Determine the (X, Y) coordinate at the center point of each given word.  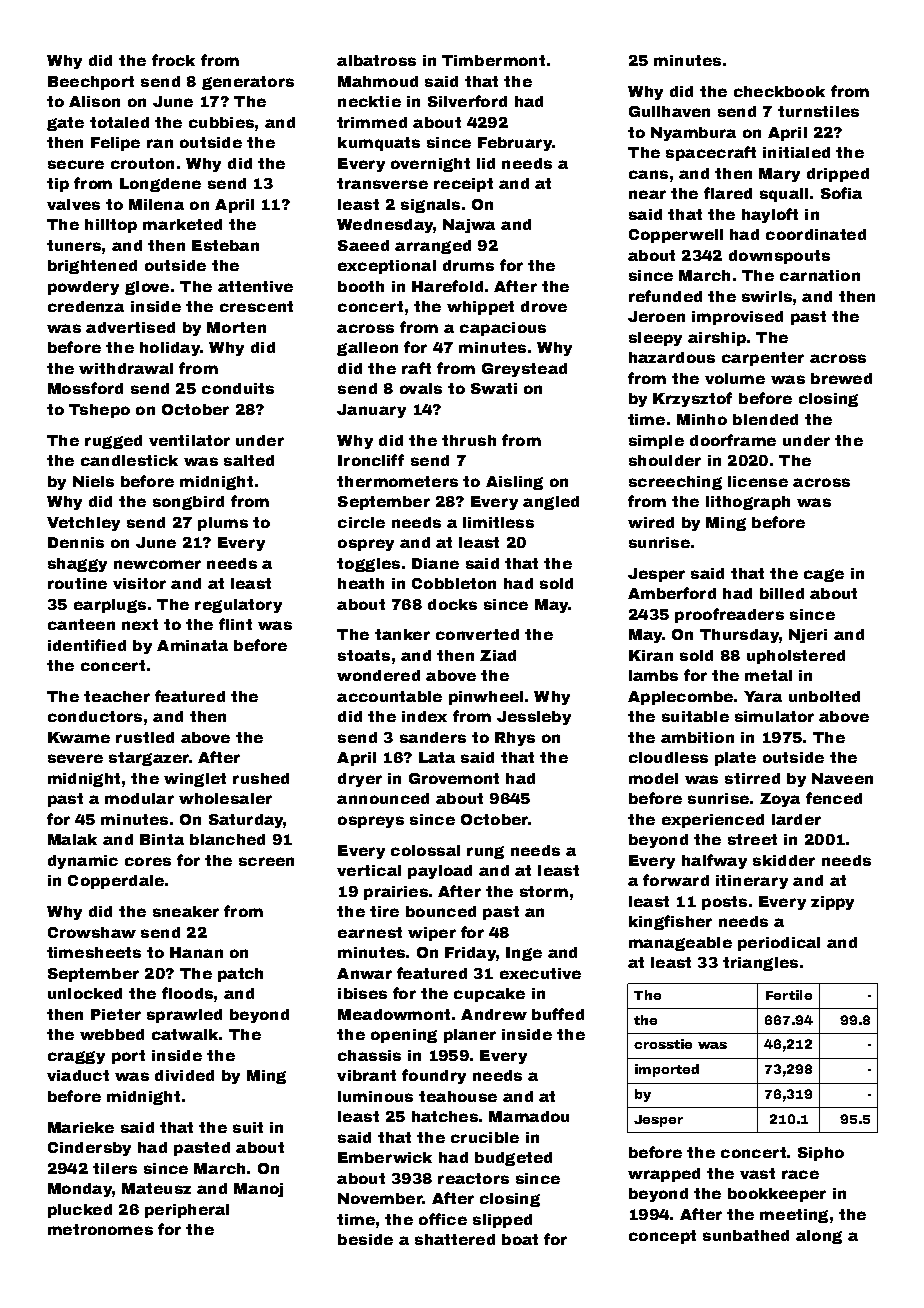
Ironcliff (371, 460)
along (819, 1237)
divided (184, 1075)
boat (520, 1239)
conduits (238, 388)
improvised (737, 318)
